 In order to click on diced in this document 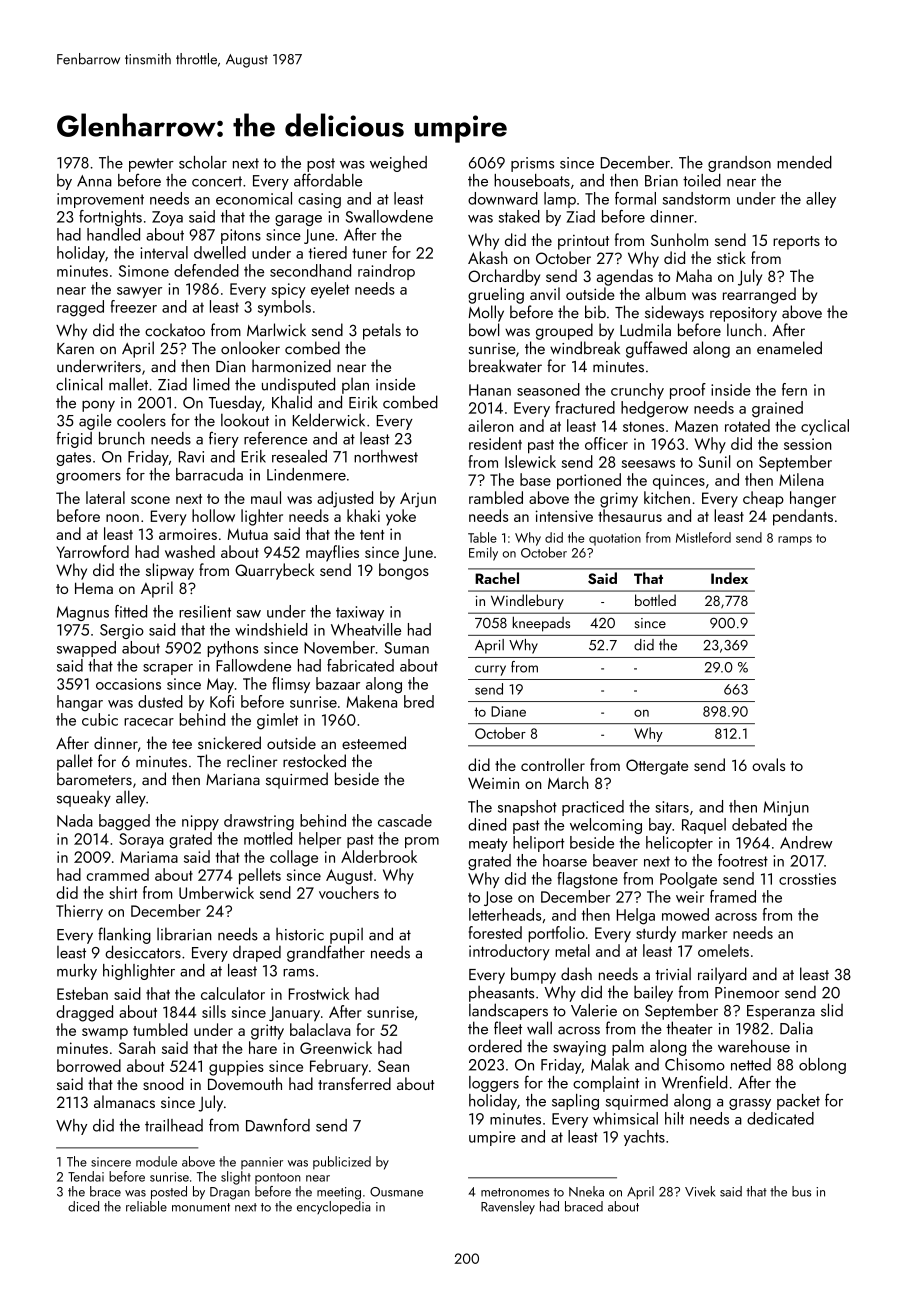, I will do `click(83, 1206)`.
